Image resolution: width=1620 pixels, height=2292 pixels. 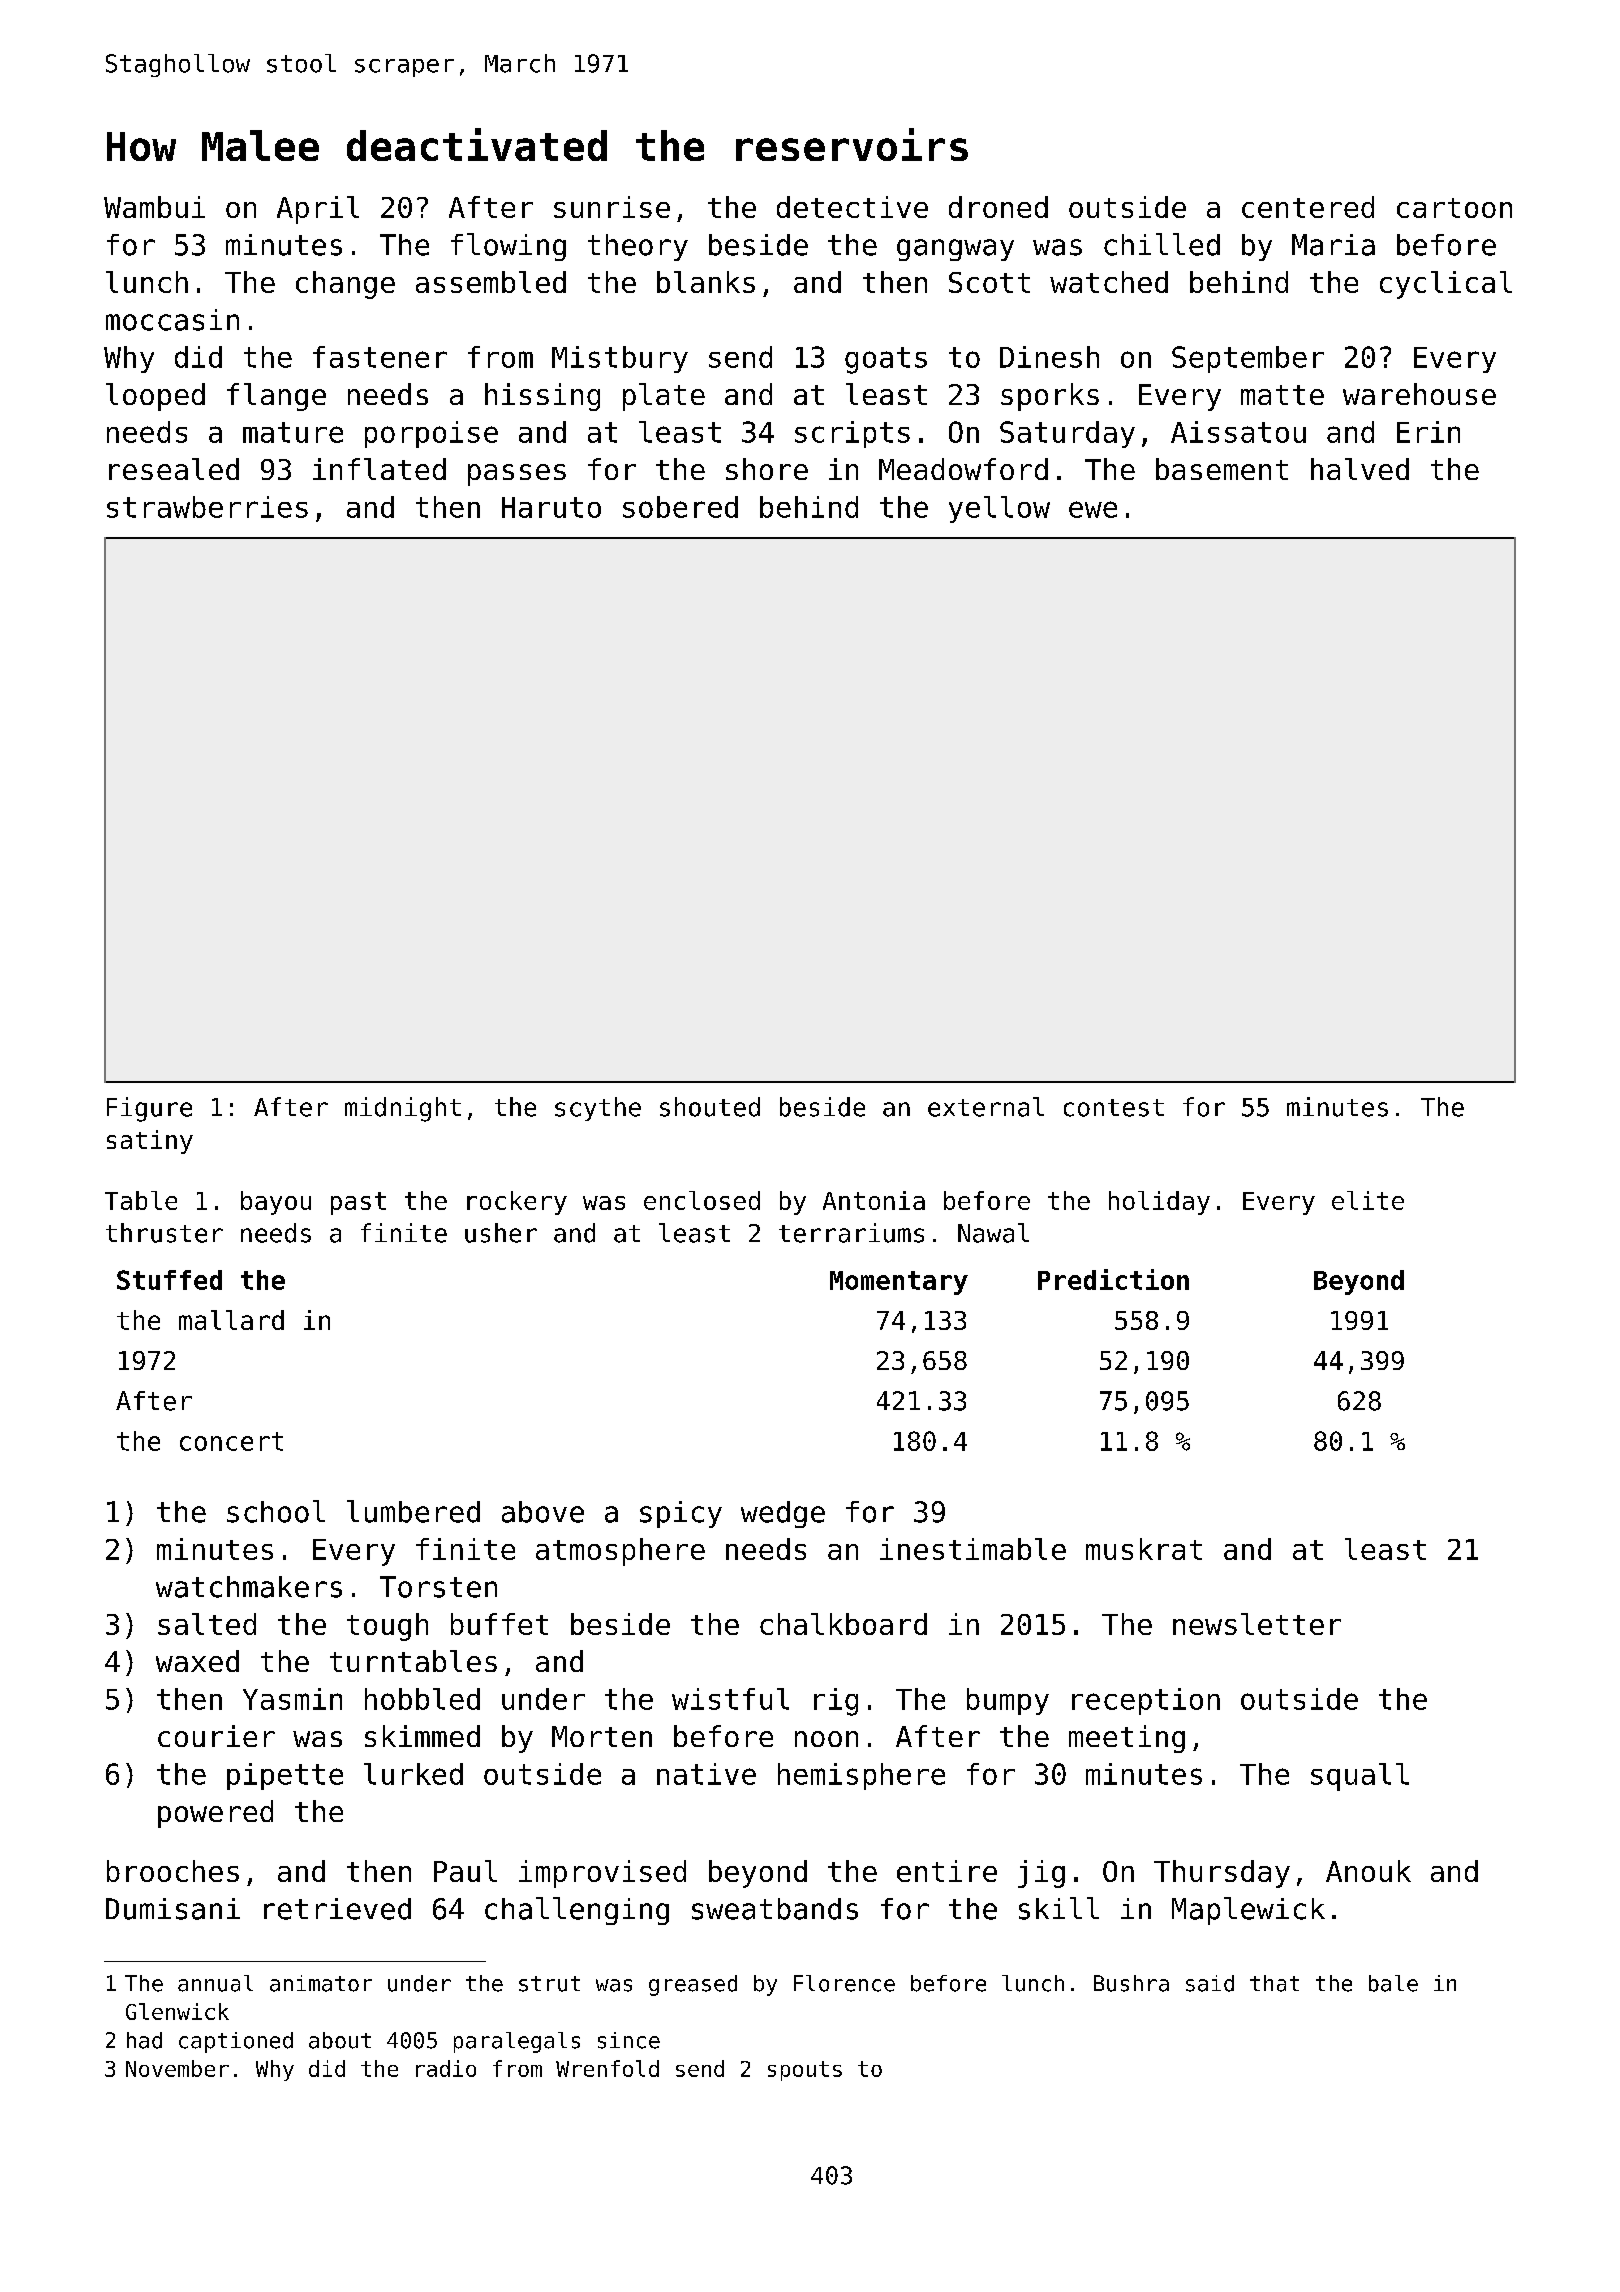 What do you see at coordinates (1360, 1777) in the screenshot?
I see `squall` at bounding box center [1360, 1777].
